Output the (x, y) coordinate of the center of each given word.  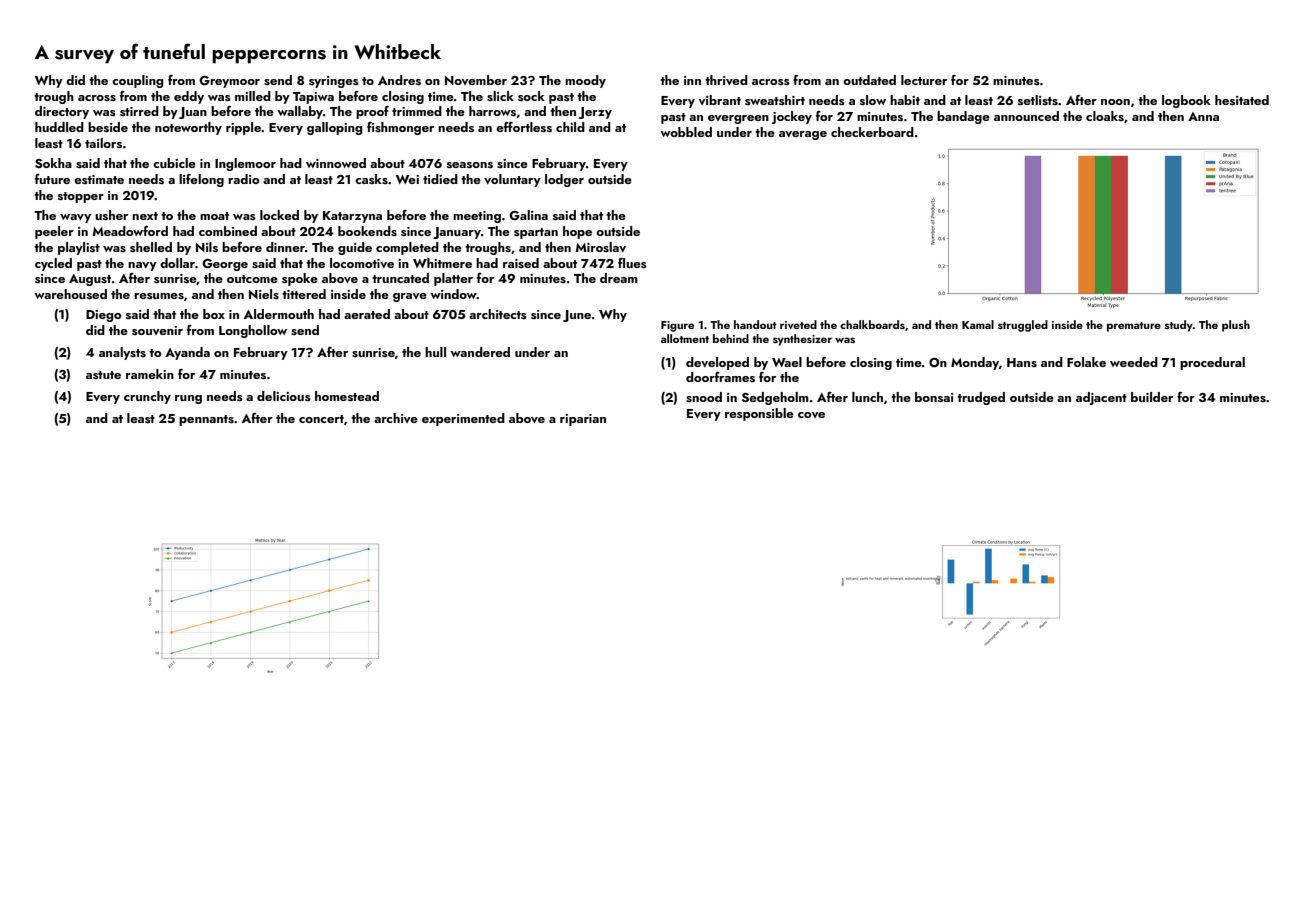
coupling (137, 81)
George (225, 265)
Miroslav (600, 247)
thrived (726, 80)
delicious (284, 396)
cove (811, 415)
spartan (536, 233)
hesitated (1242, 100)
